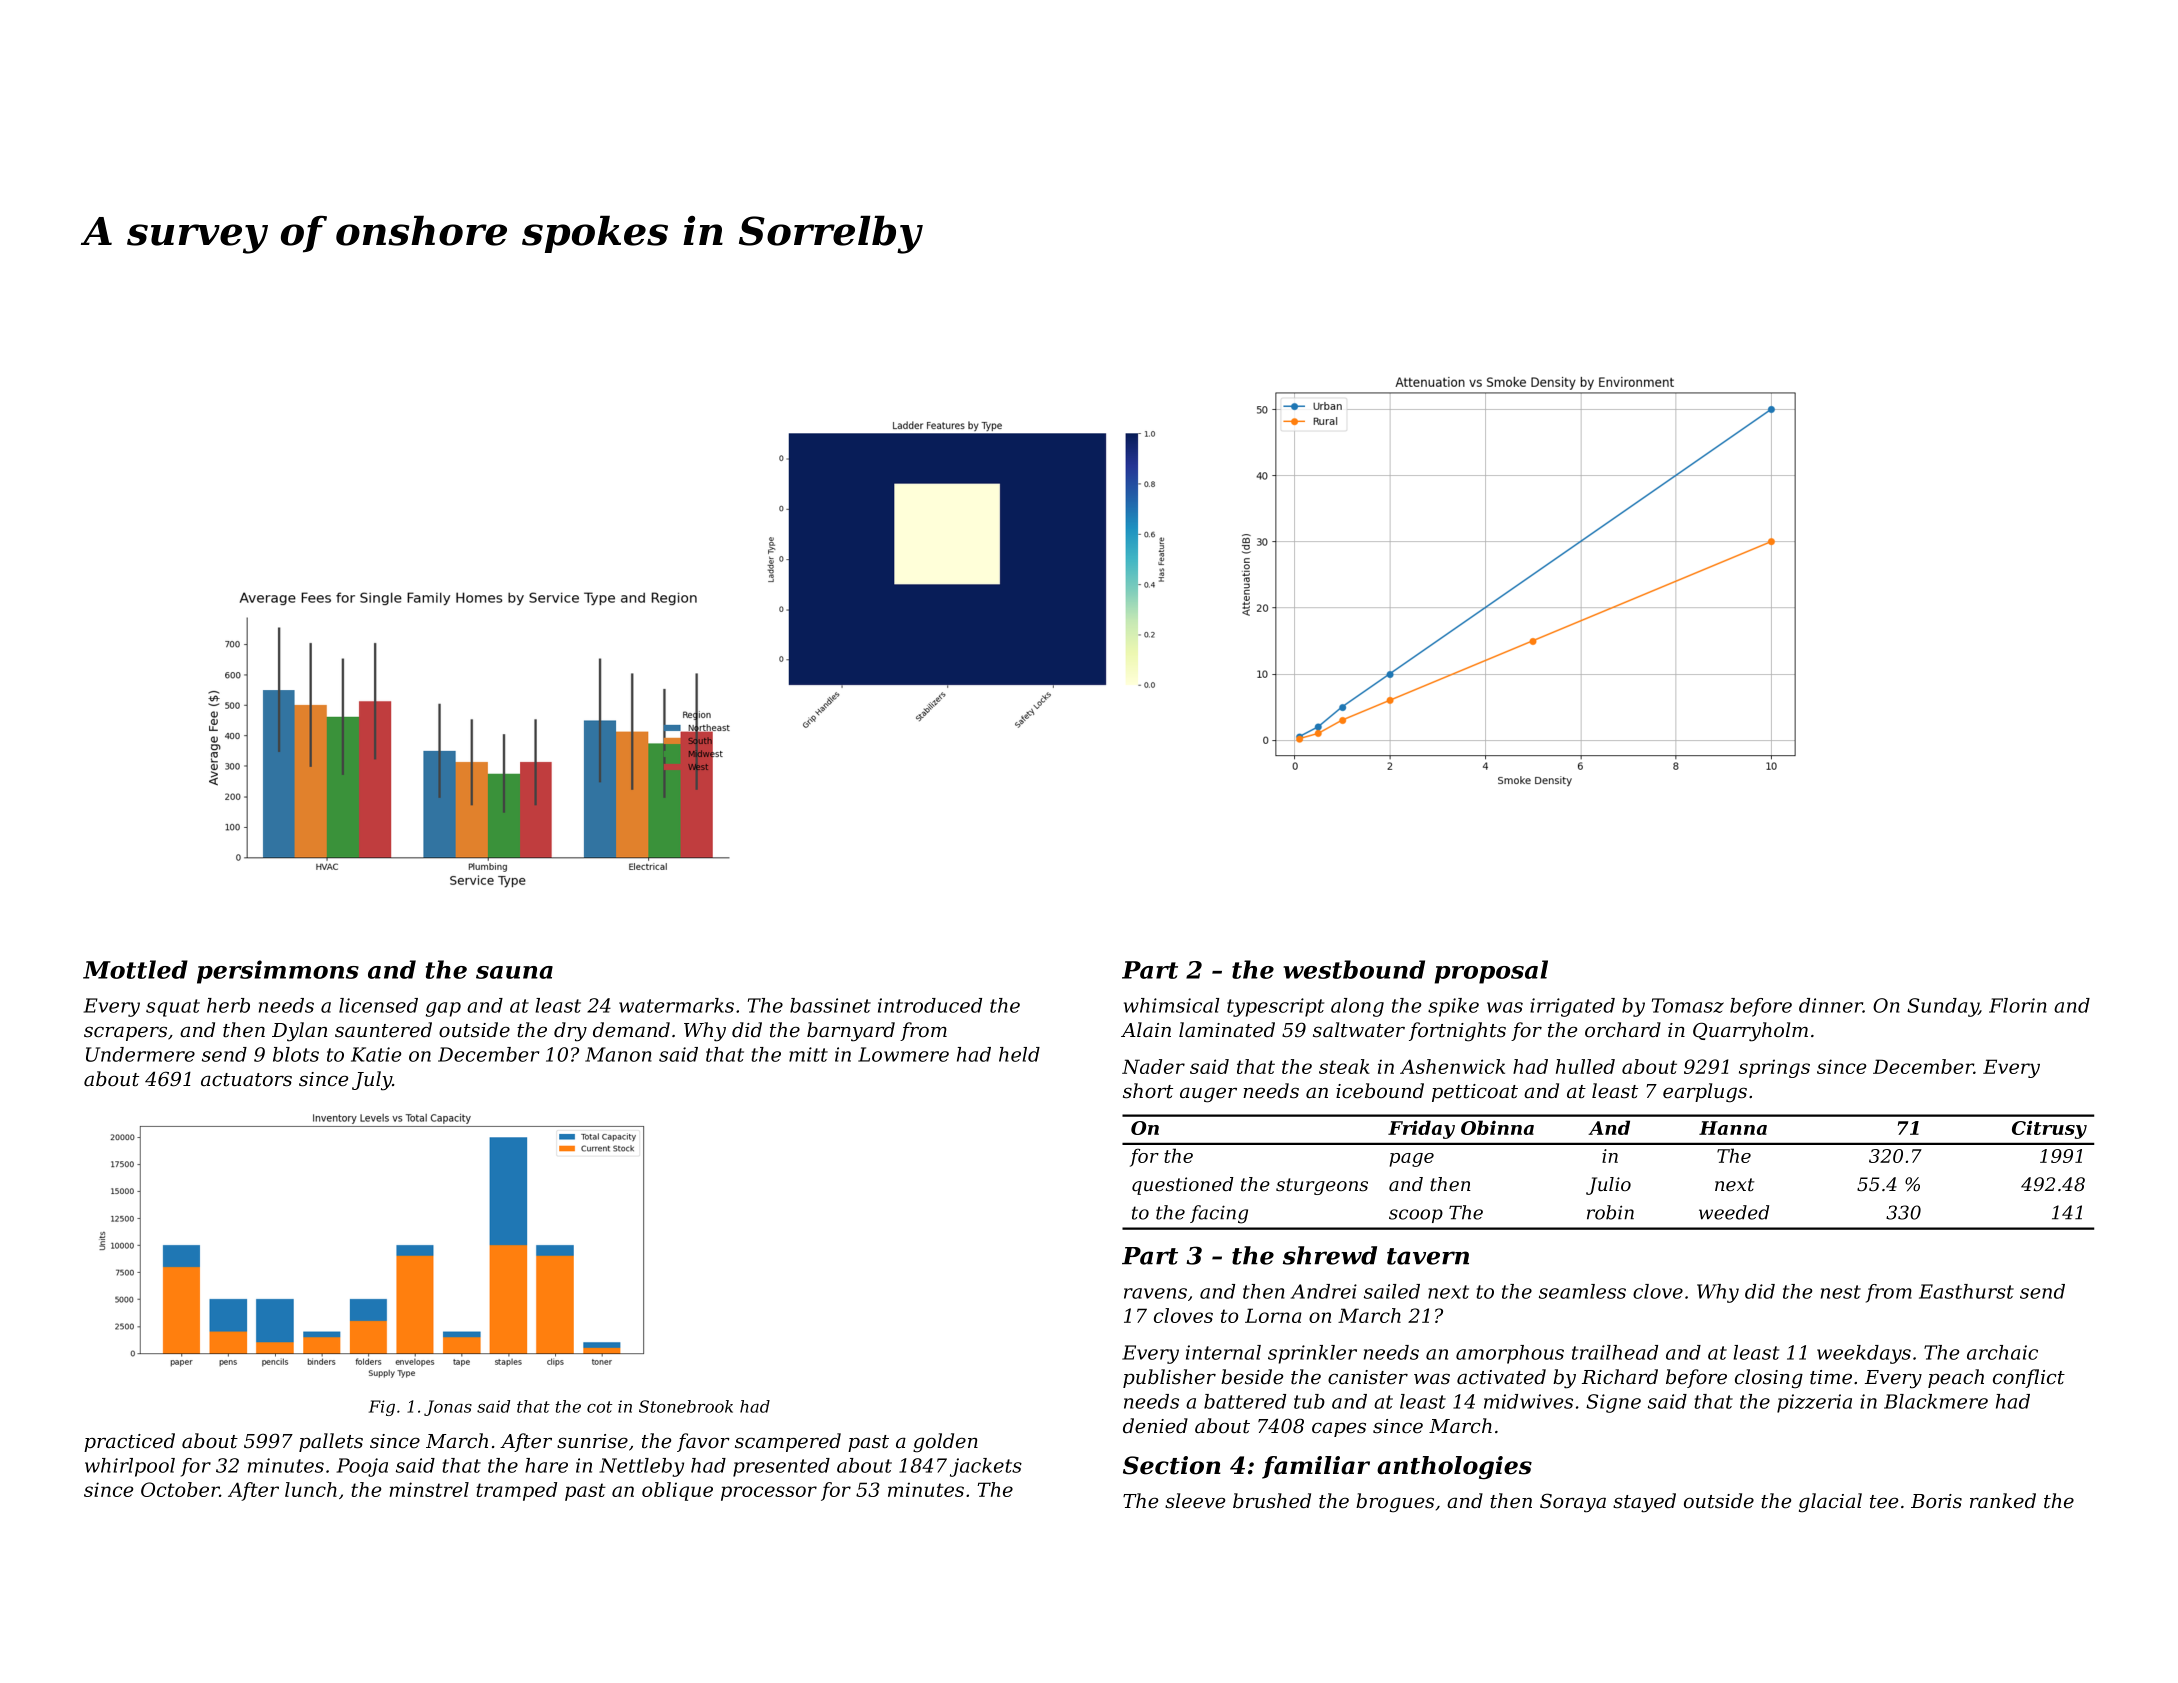 Image resolution: width=2178 pixels, height=1683 pixels. I want to click on facing, so click(1219, 1214).
